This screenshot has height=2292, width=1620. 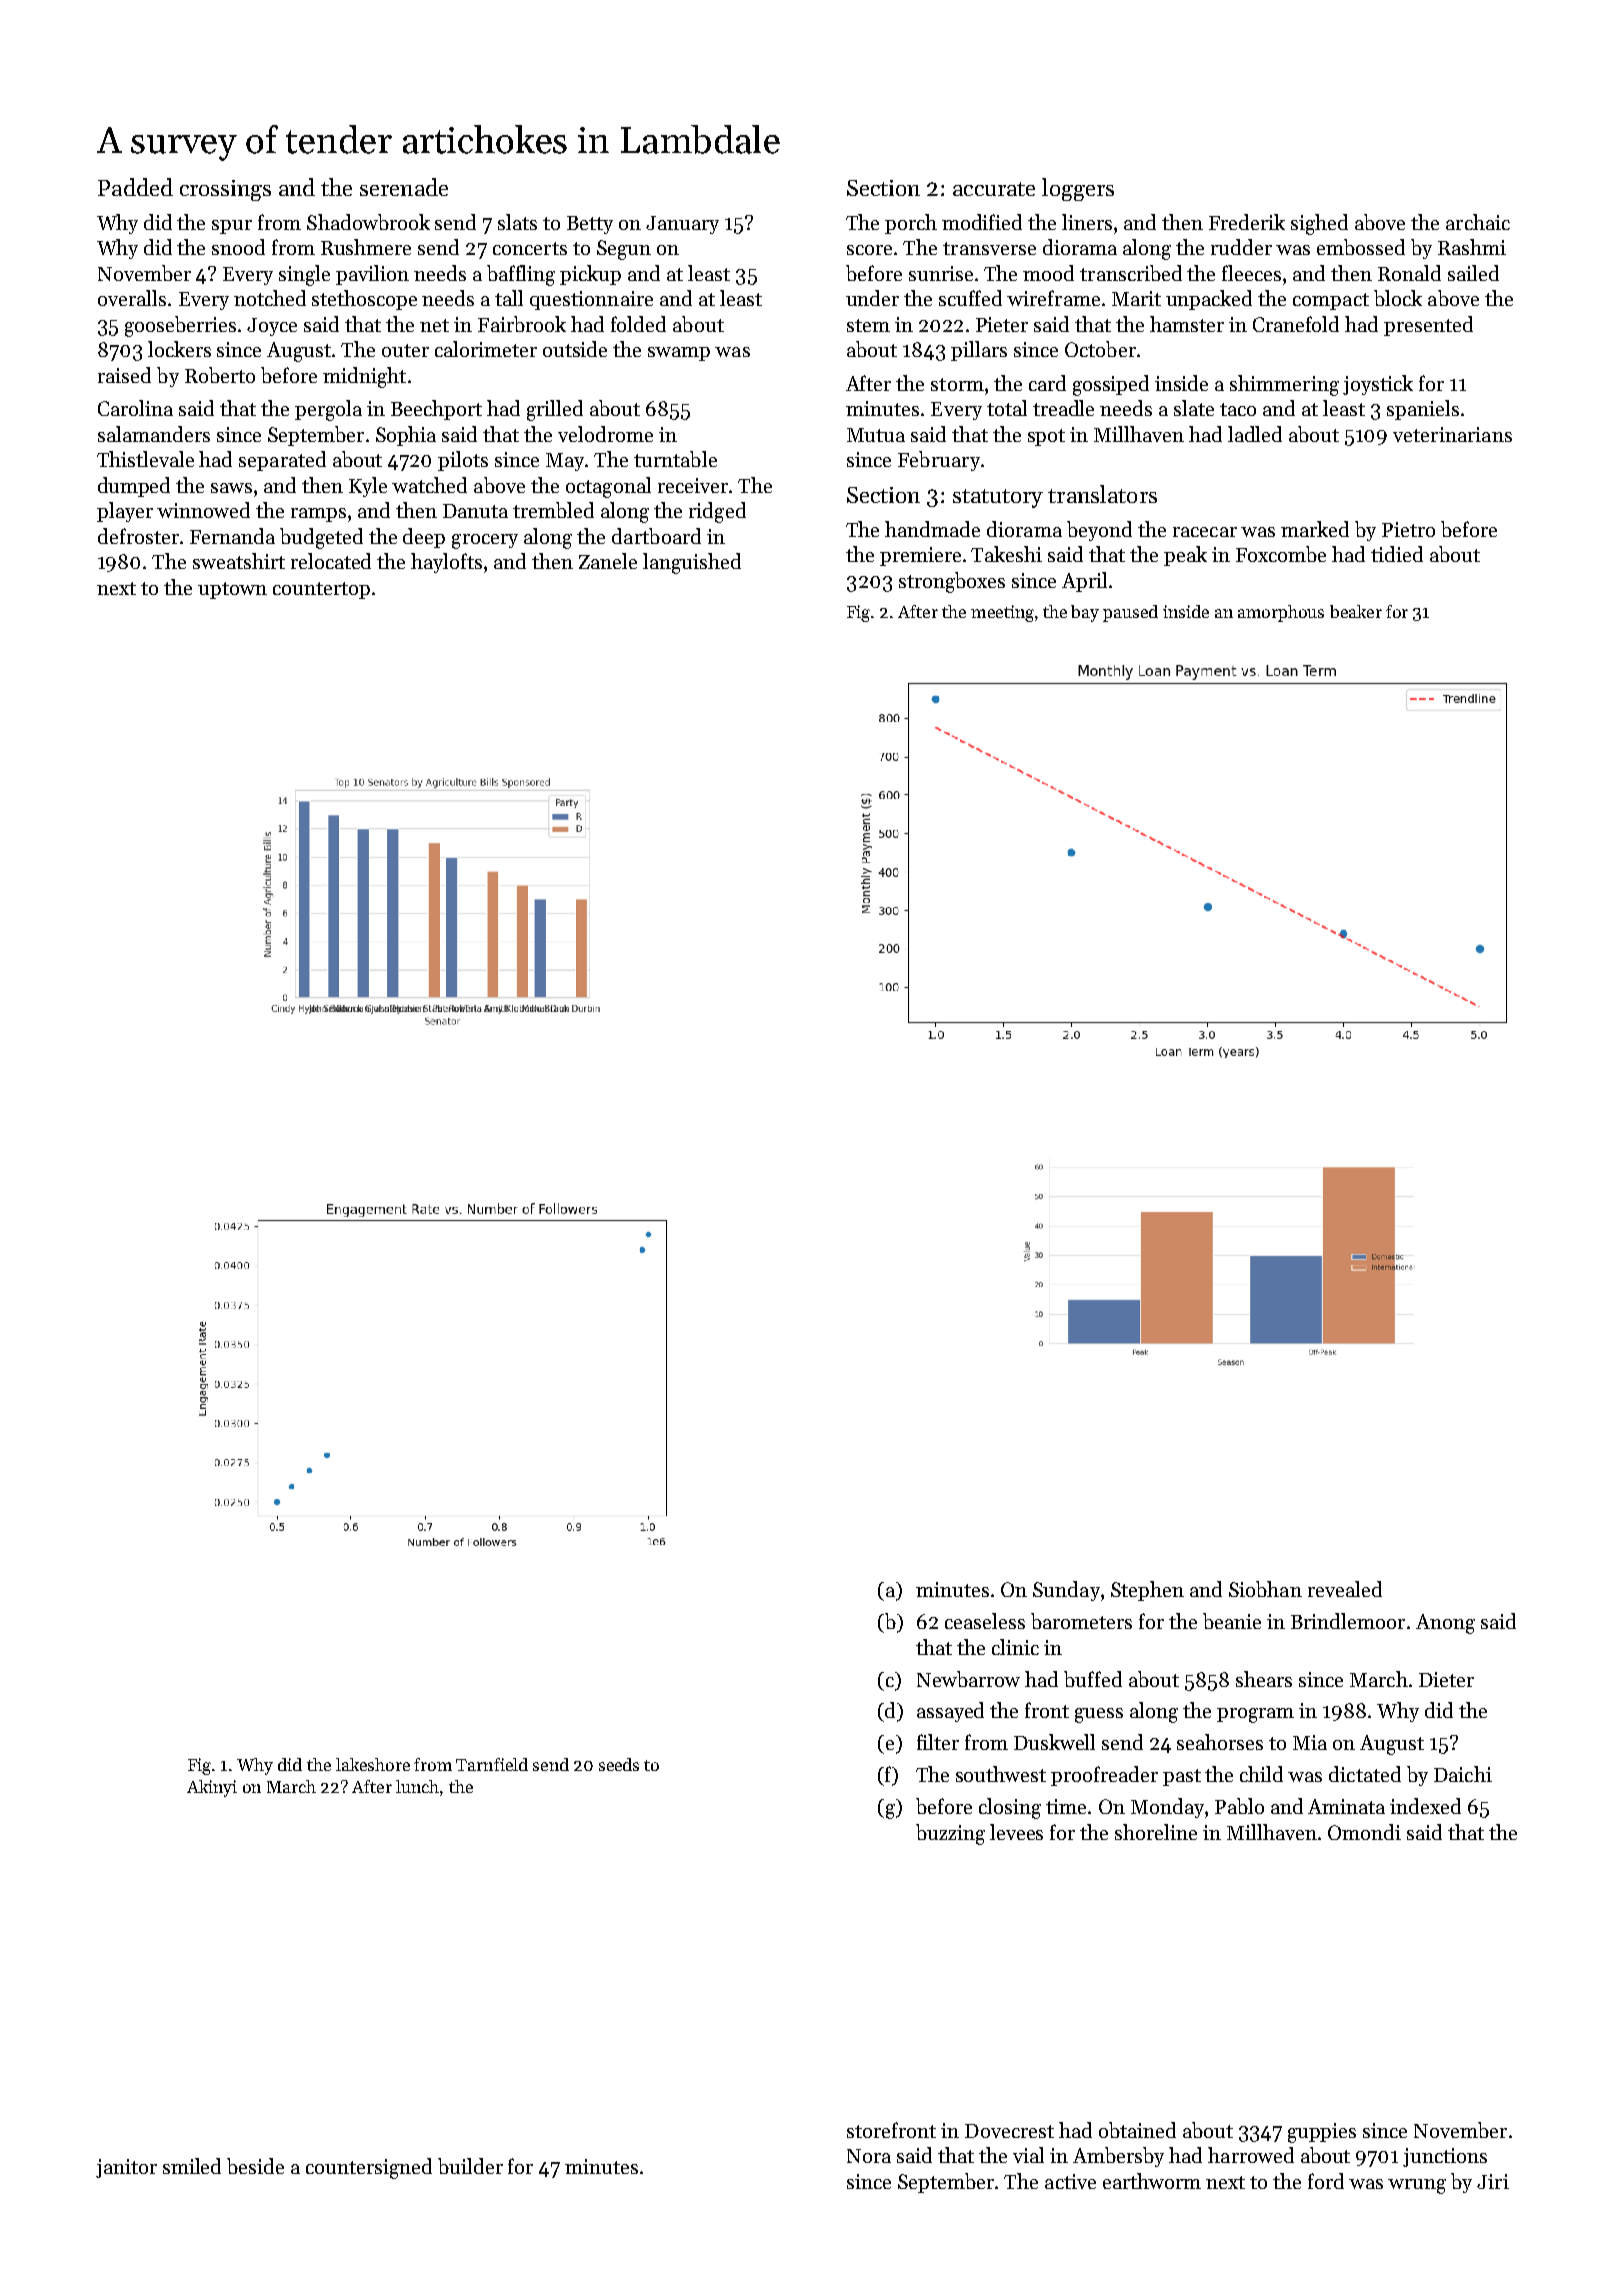 I want to click on revealed, so click(x=1345, y=1589).
